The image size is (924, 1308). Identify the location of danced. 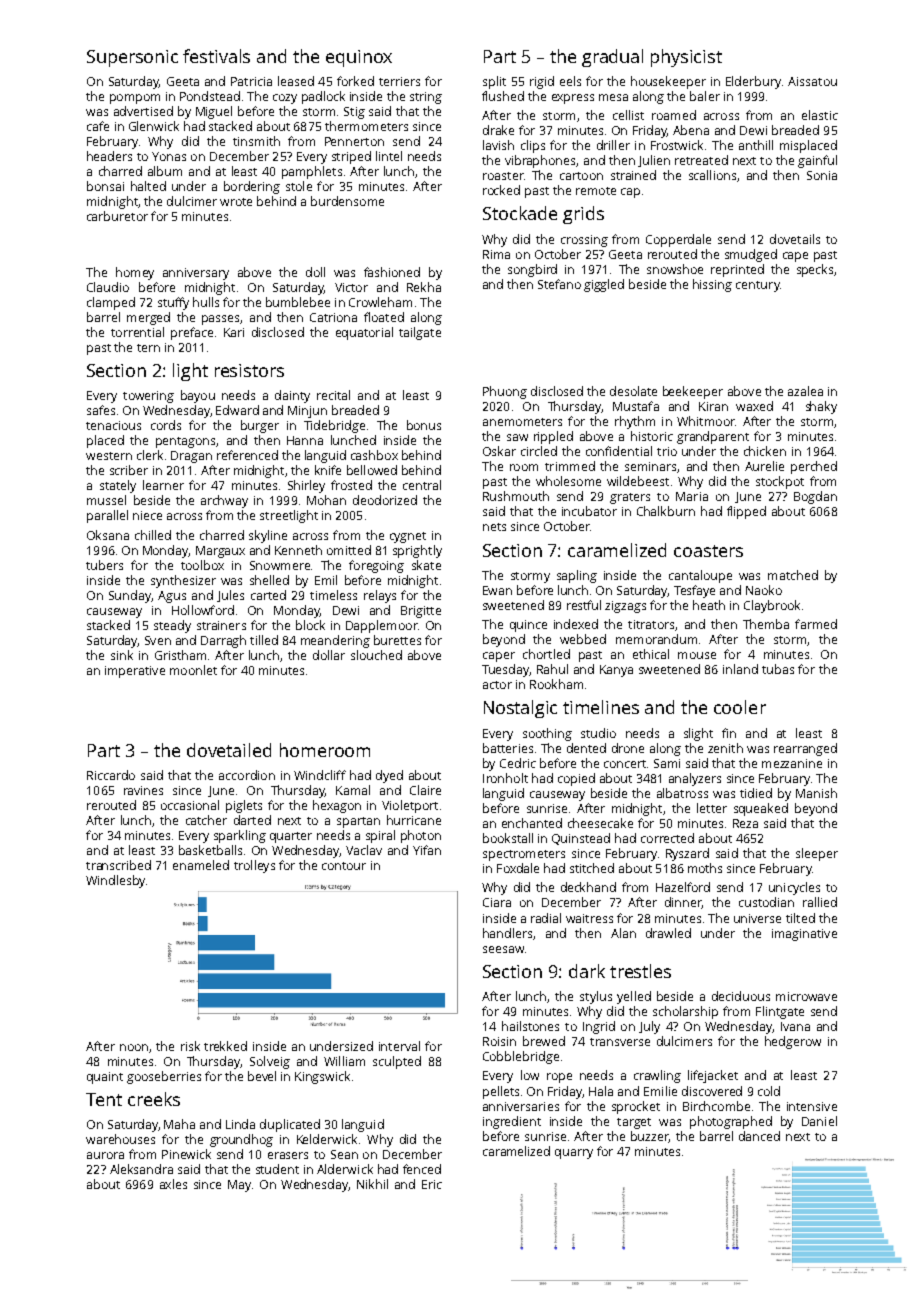
(759, 1136).
